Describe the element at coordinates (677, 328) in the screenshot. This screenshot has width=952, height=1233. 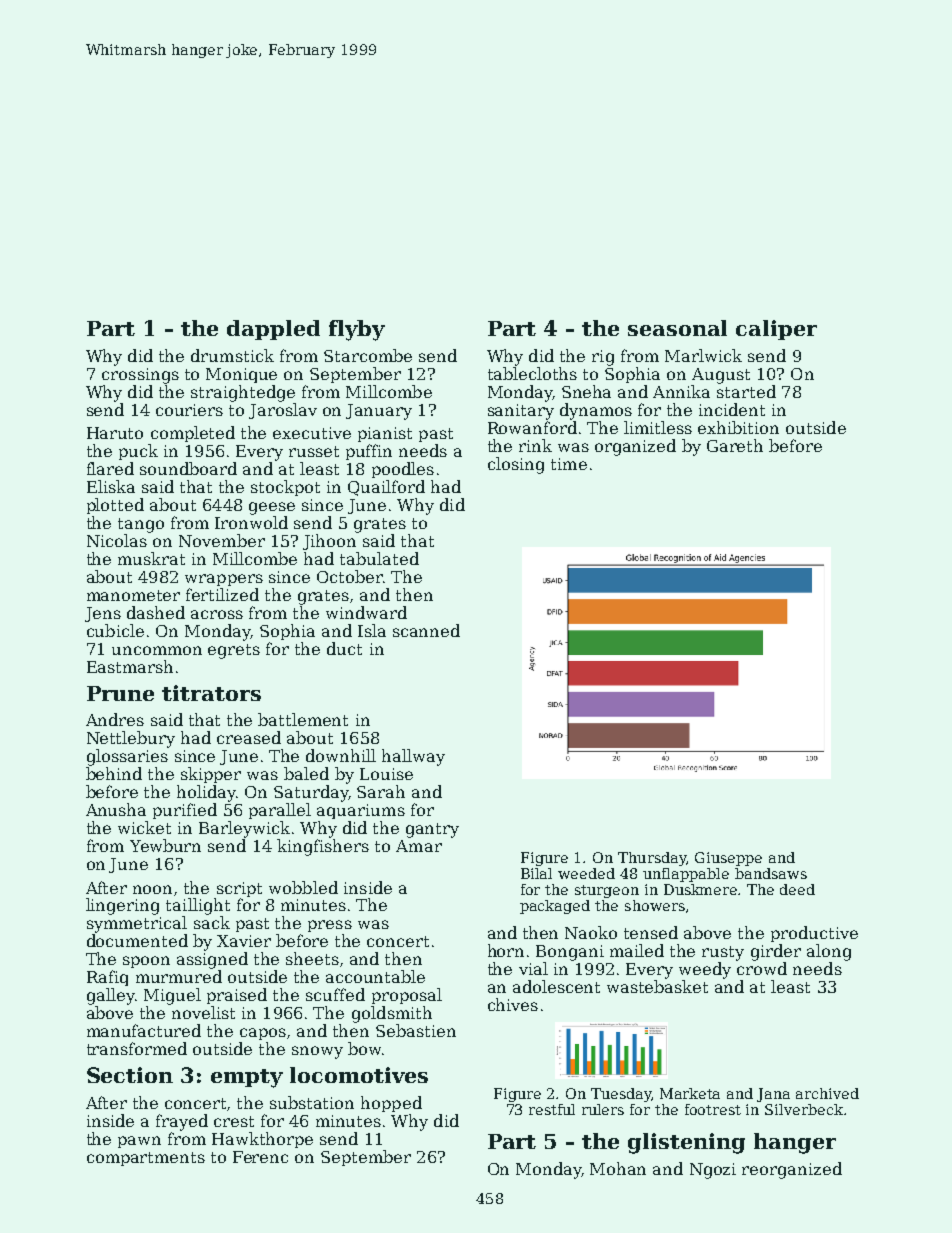
I see `seasonal` at that location.
